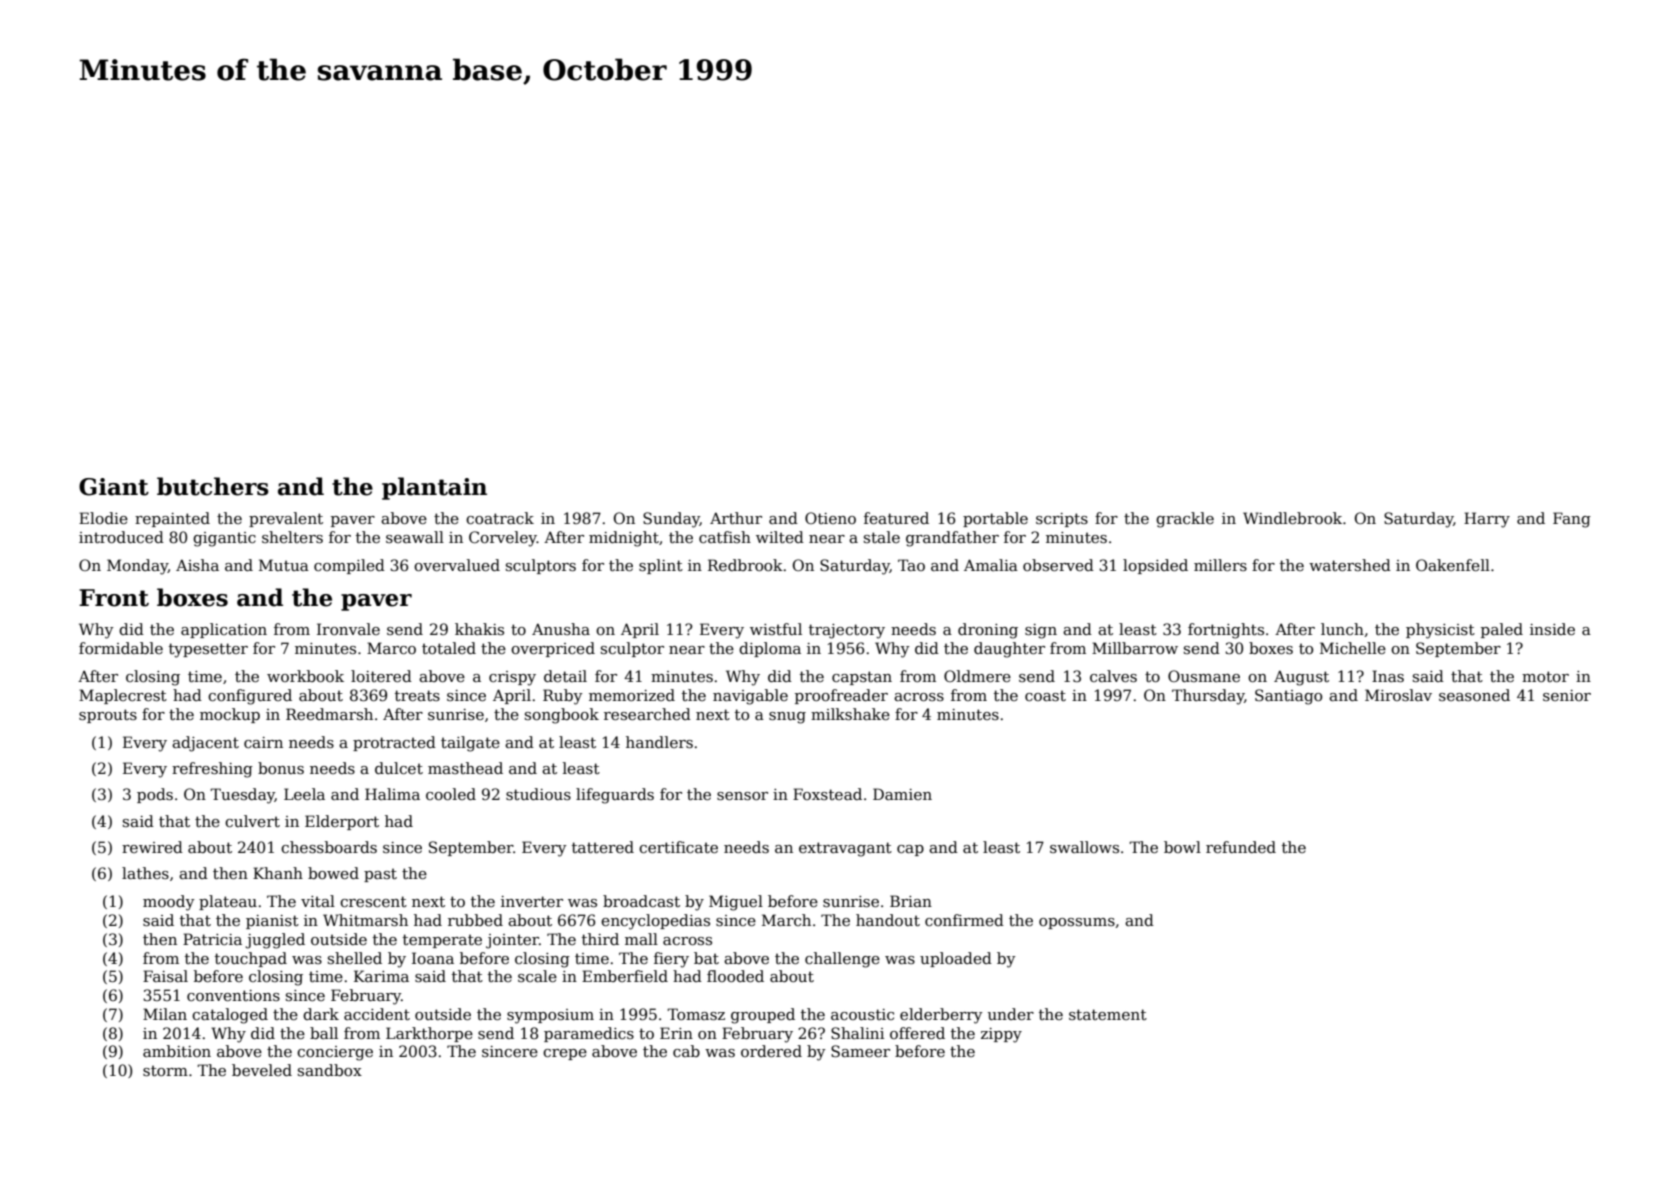  I want to click on sandbox, so click(330, 1070).
